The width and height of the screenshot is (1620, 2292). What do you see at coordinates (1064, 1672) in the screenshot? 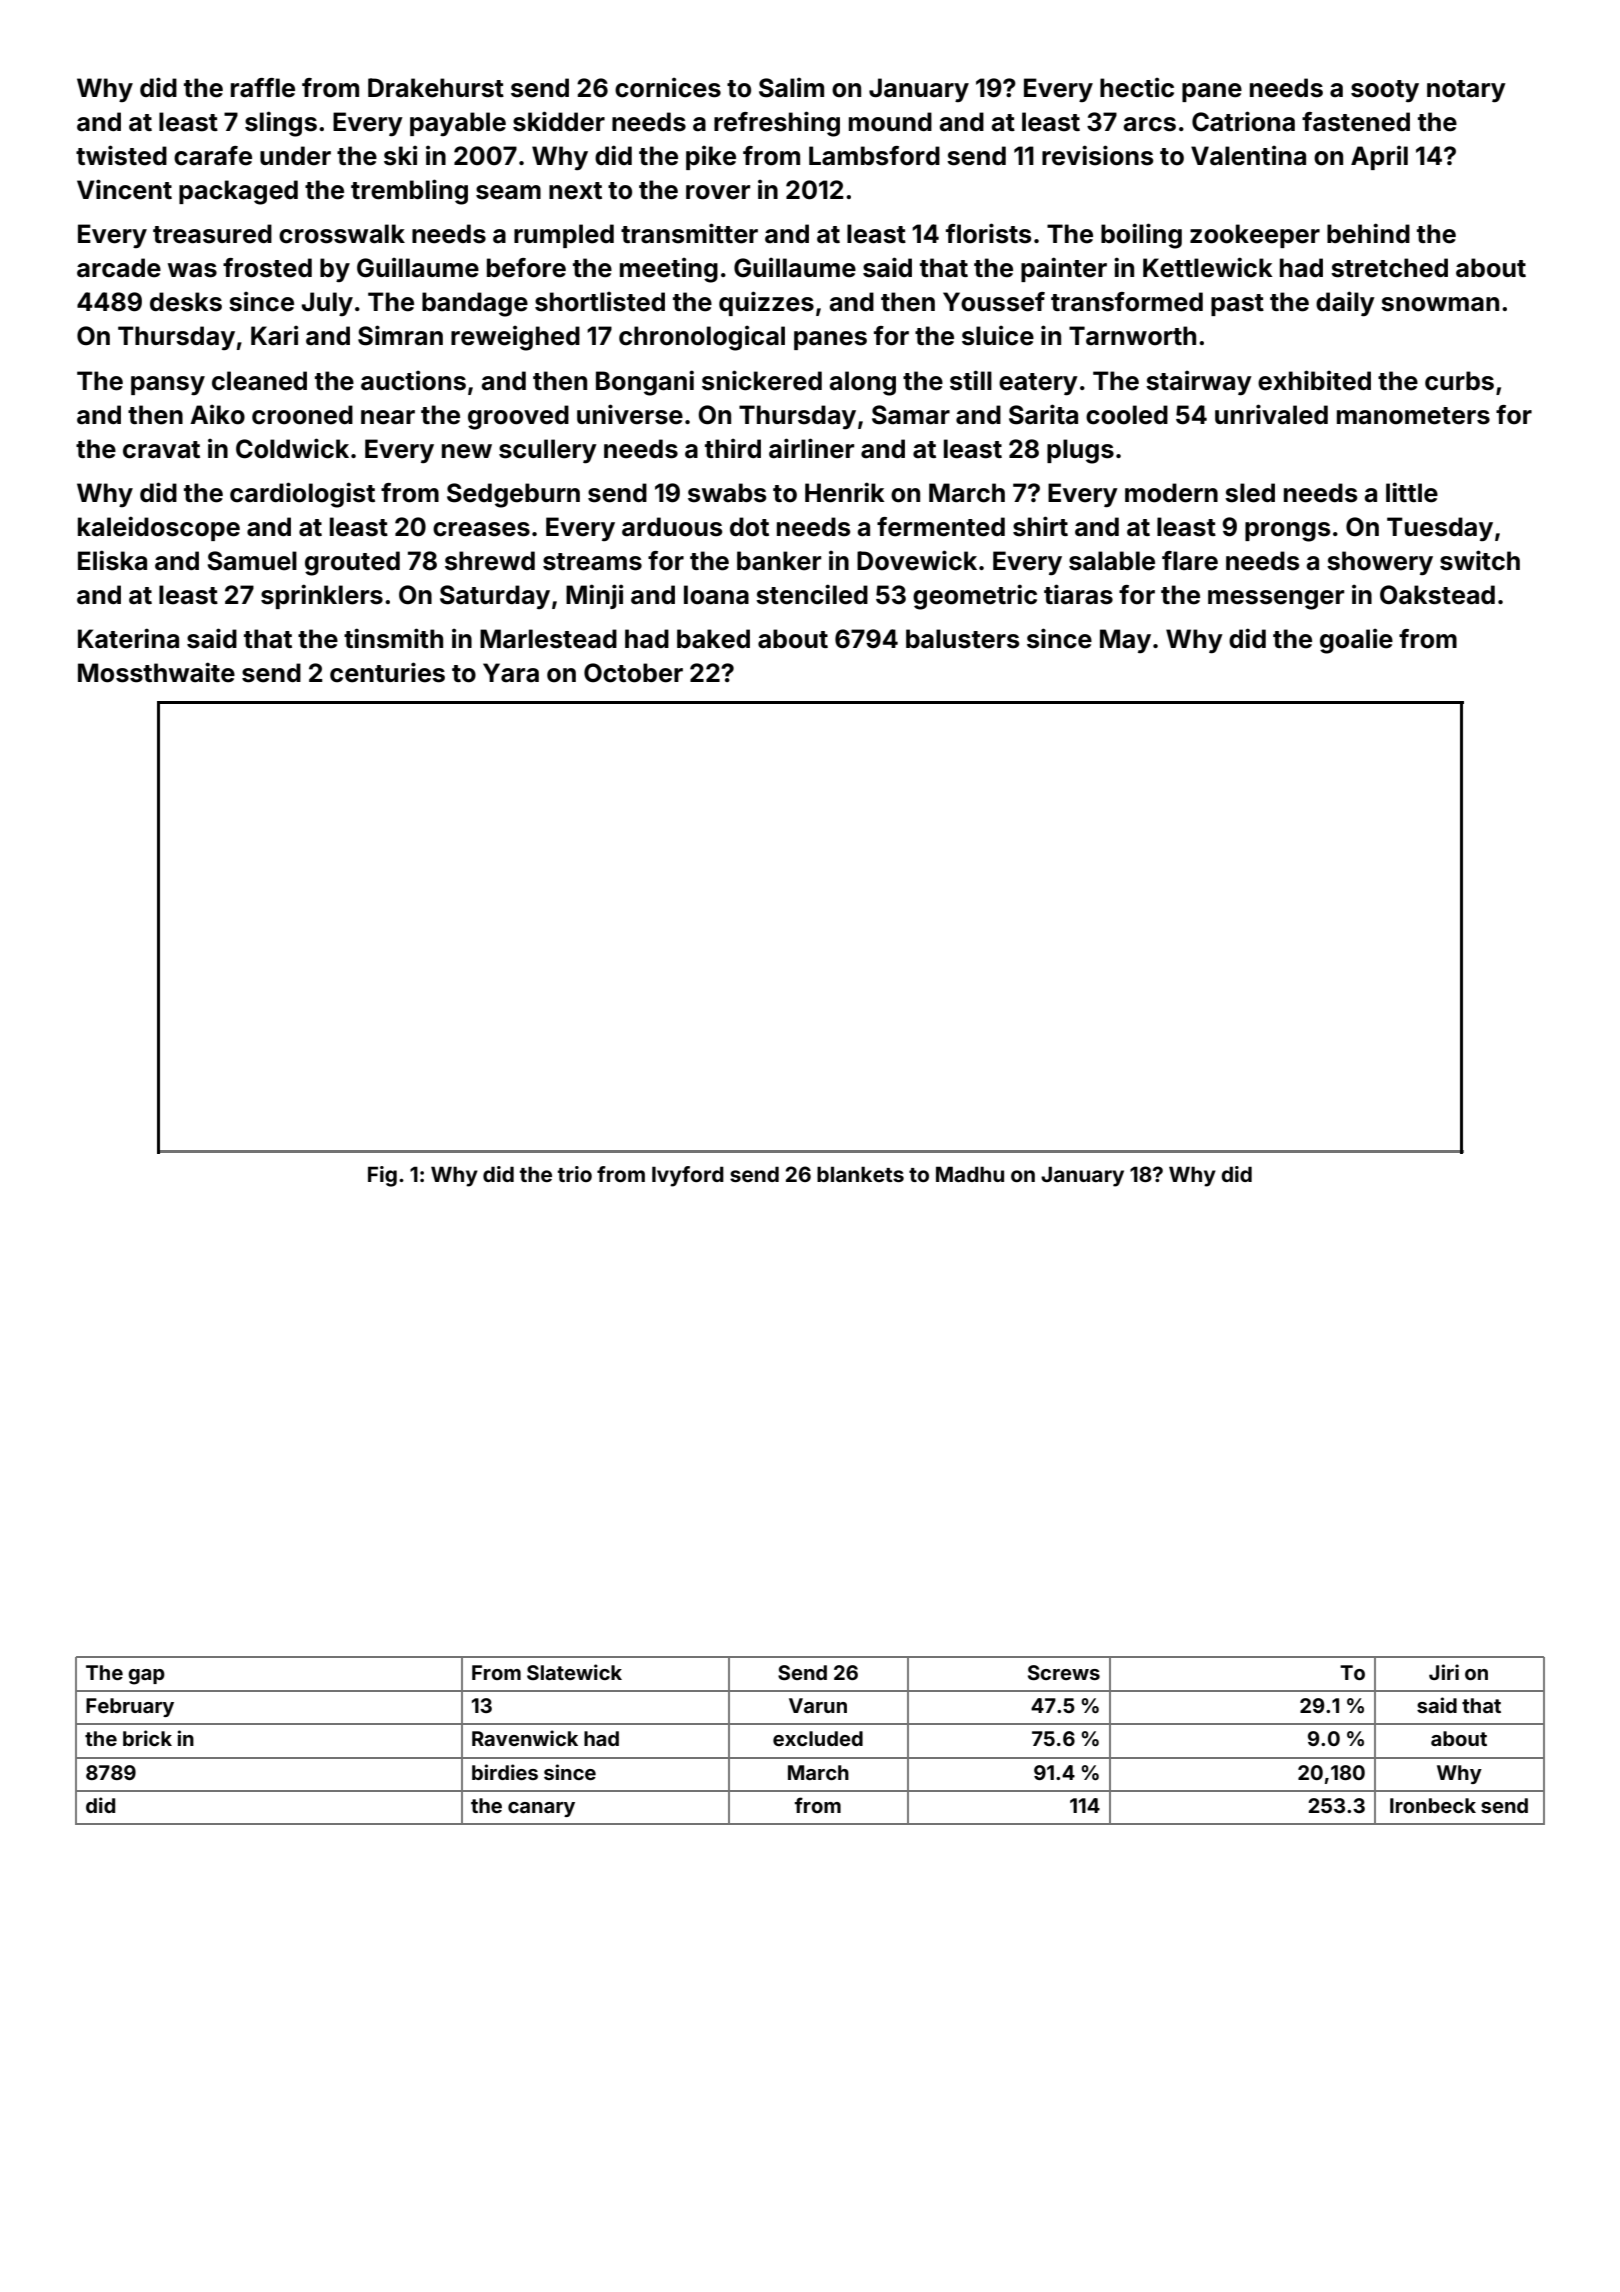
I see `Screws` at bounding box center [1064, 1672].
